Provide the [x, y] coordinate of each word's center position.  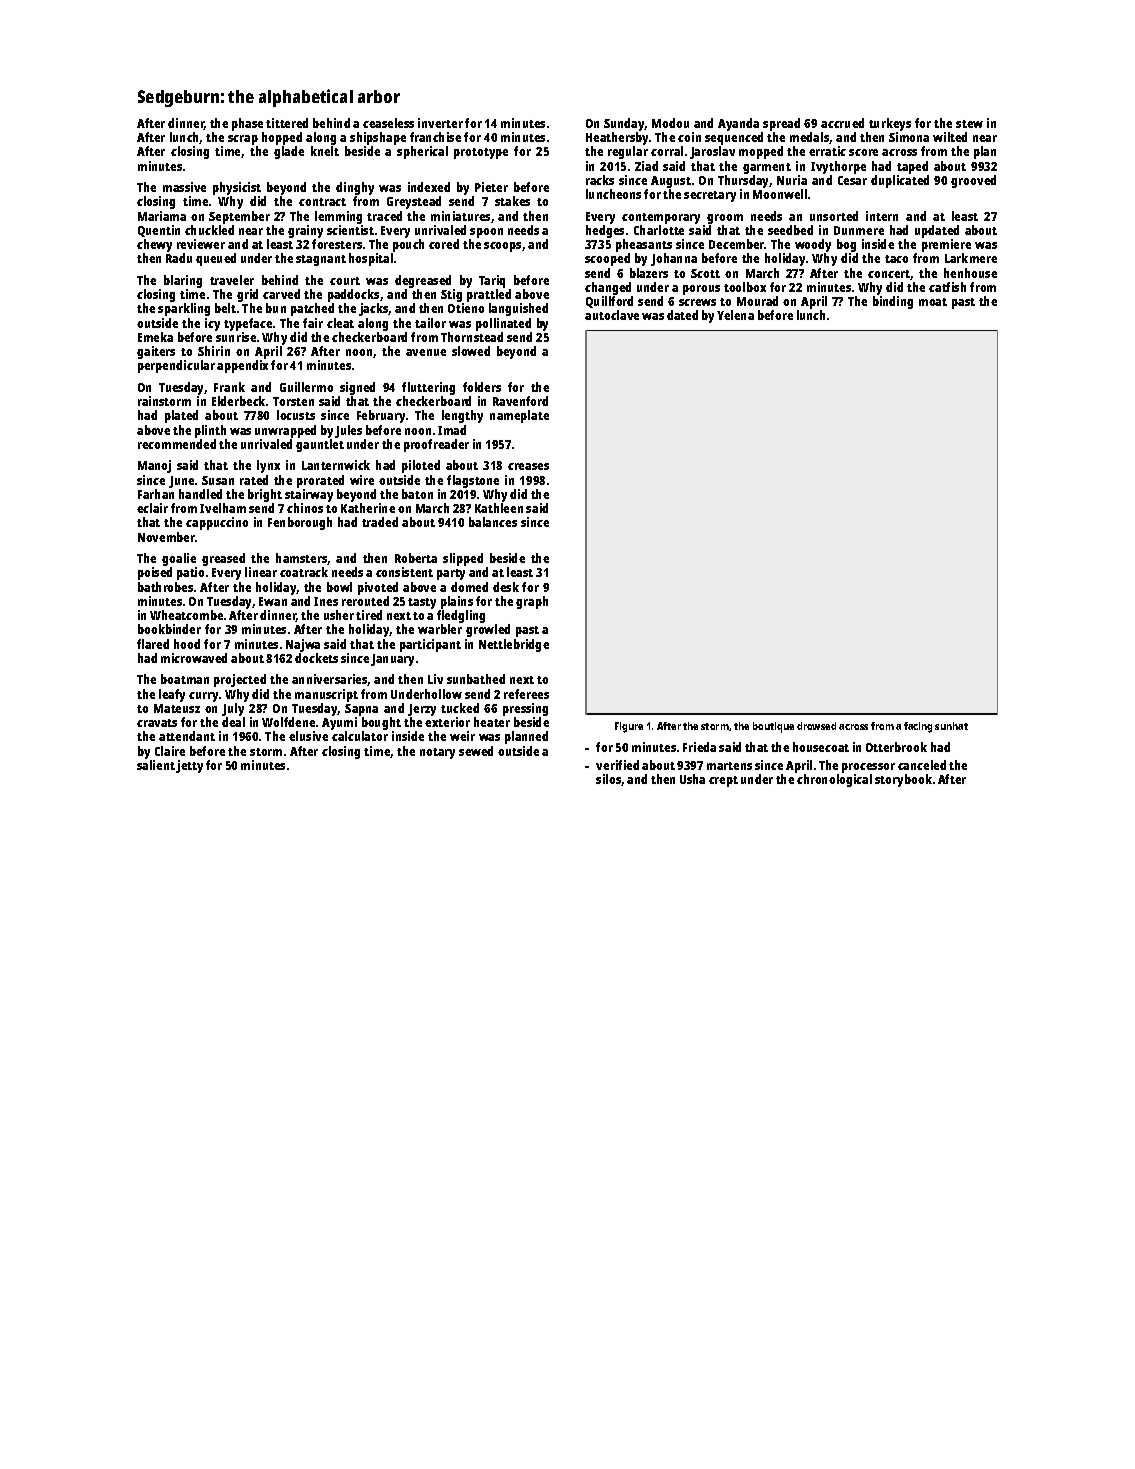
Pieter [491, 187]
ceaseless [388, 123]
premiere [946, 245]
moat [933, 302]
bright [265, 495]
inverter [440, 123]
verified [617, 765]
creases [528, 466]
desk [506, 587]
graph [532, 602]
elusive [308, 736]
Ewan [273, 601]
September [239, 217]
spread [781, 124]
